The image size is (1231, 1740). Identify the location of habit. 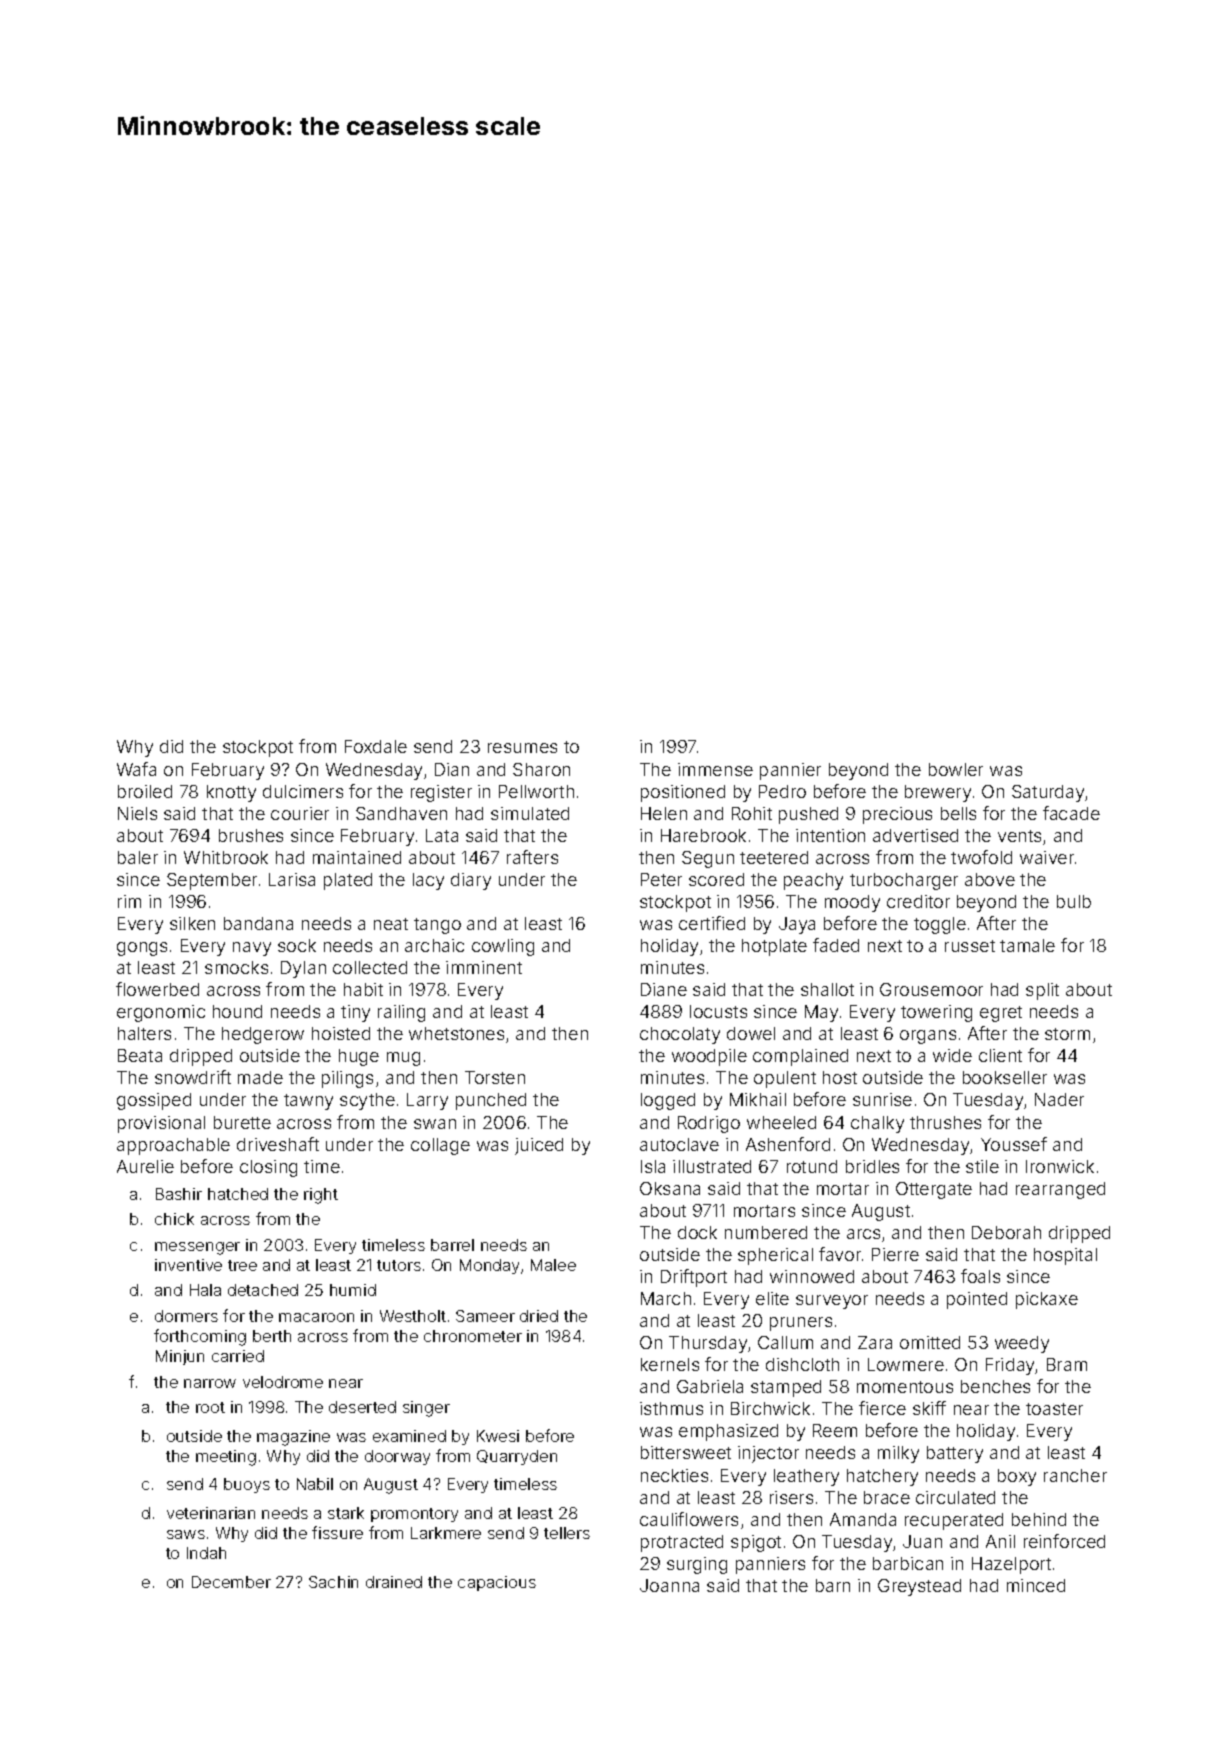
(363, 989).
